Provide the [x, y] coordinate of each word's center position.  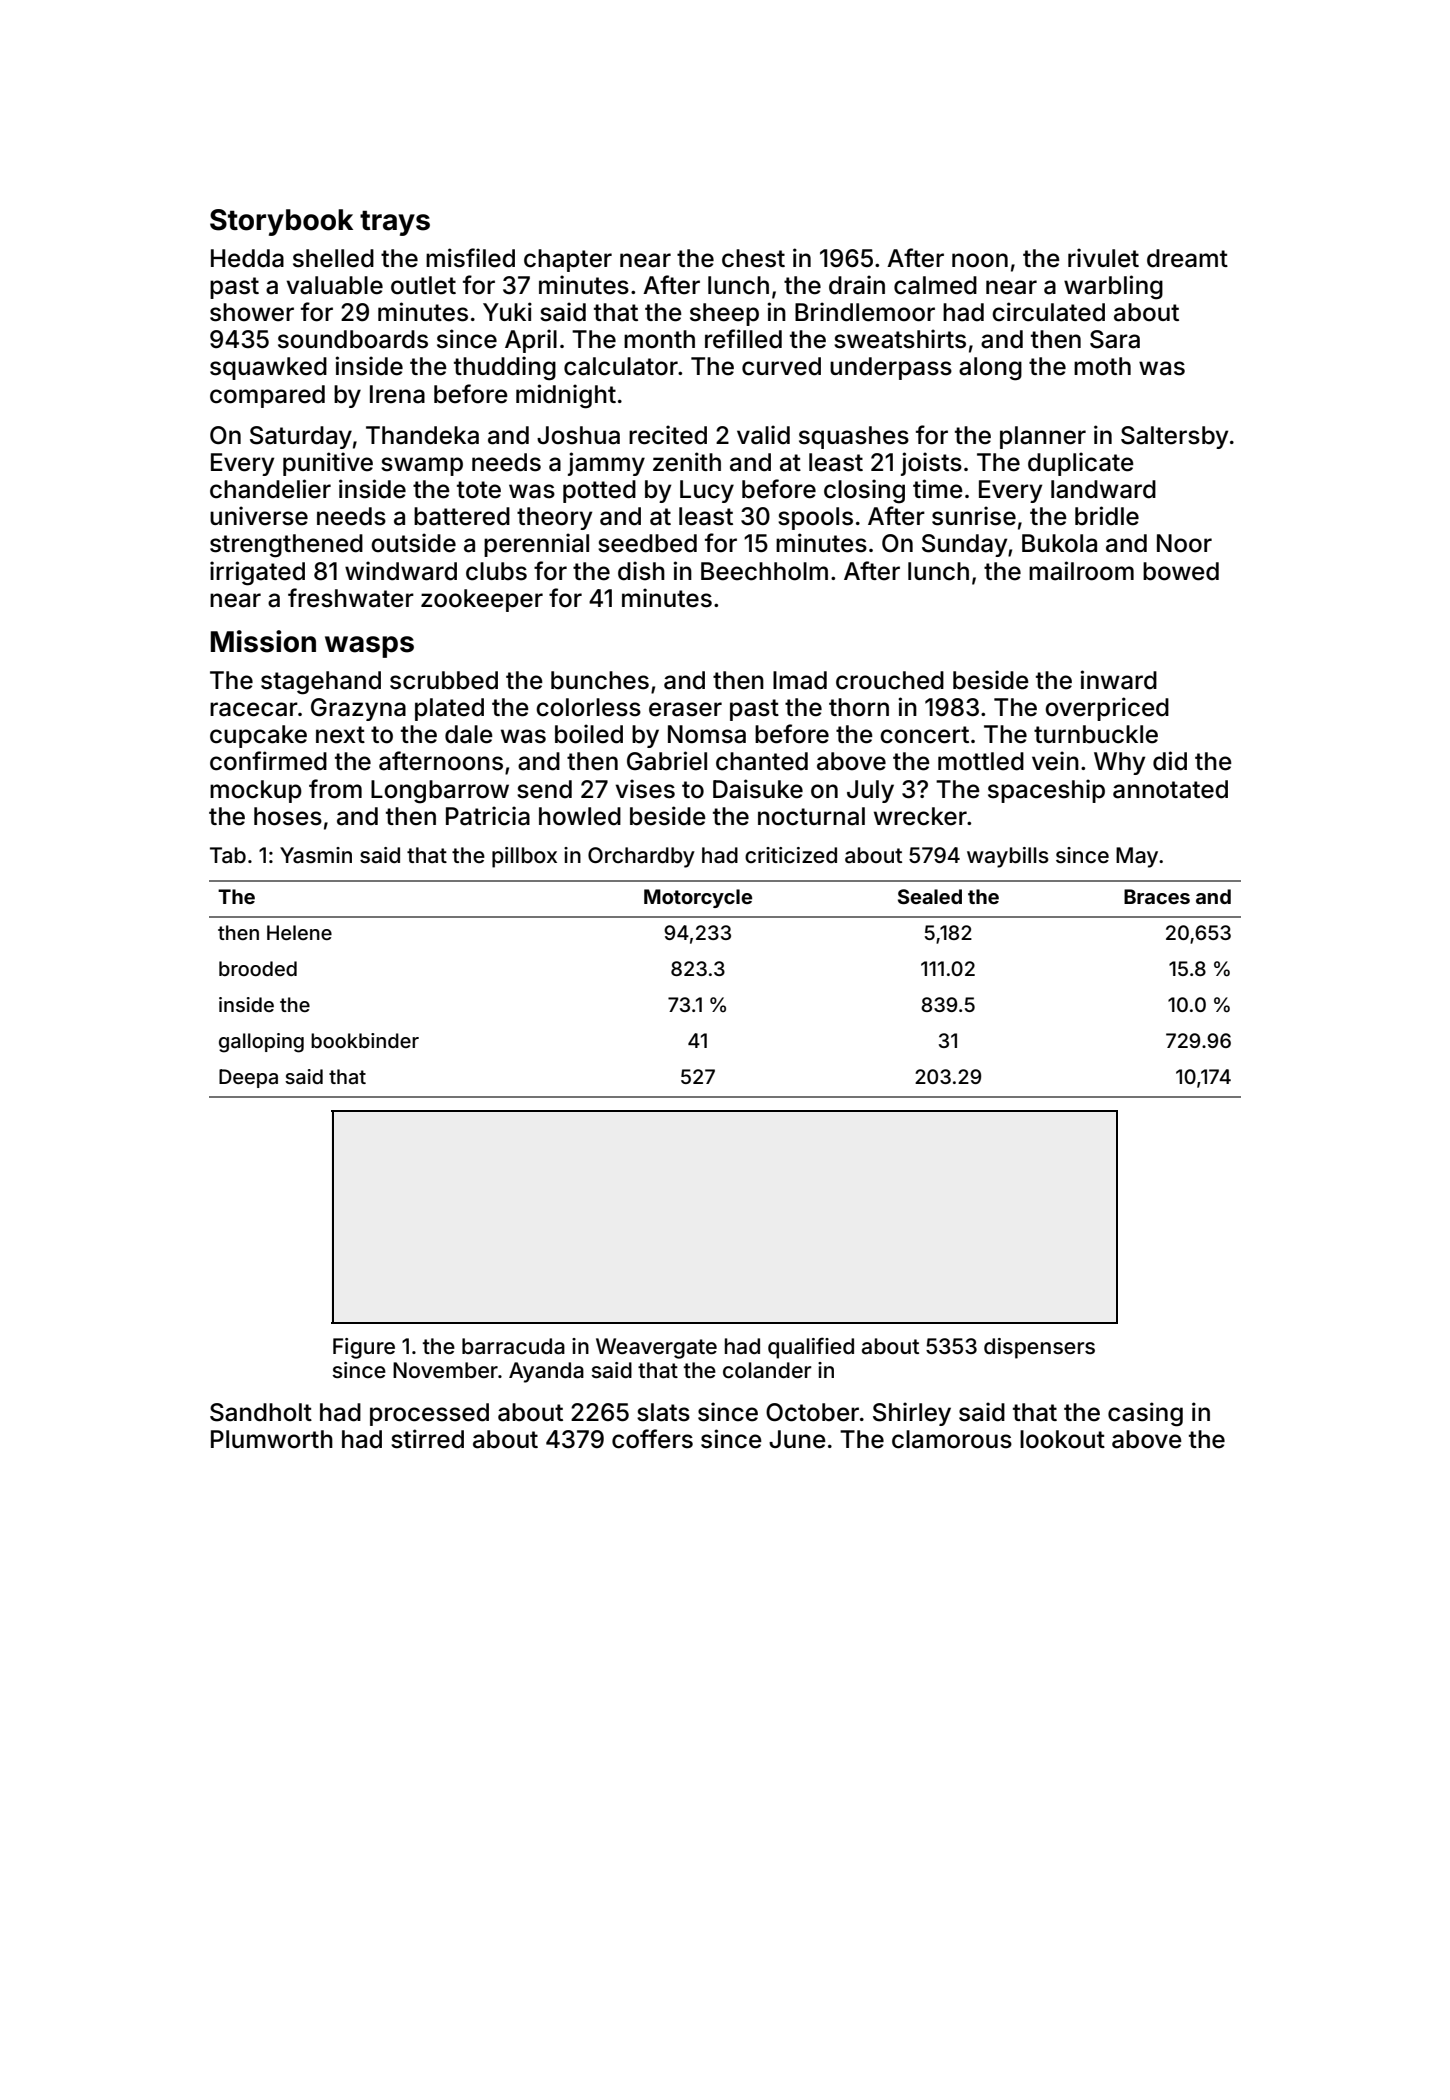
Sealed [930, 896]
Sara [1115, 339]
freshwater [351, 598]
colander [767, 1370]
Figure [364, 1348]
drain [857, 285]
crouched [890, 680]
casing [1145, 1414]
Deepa [248, 1078]
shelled [333, 258]
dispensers [1039, 1348]
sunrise [974, 516]
